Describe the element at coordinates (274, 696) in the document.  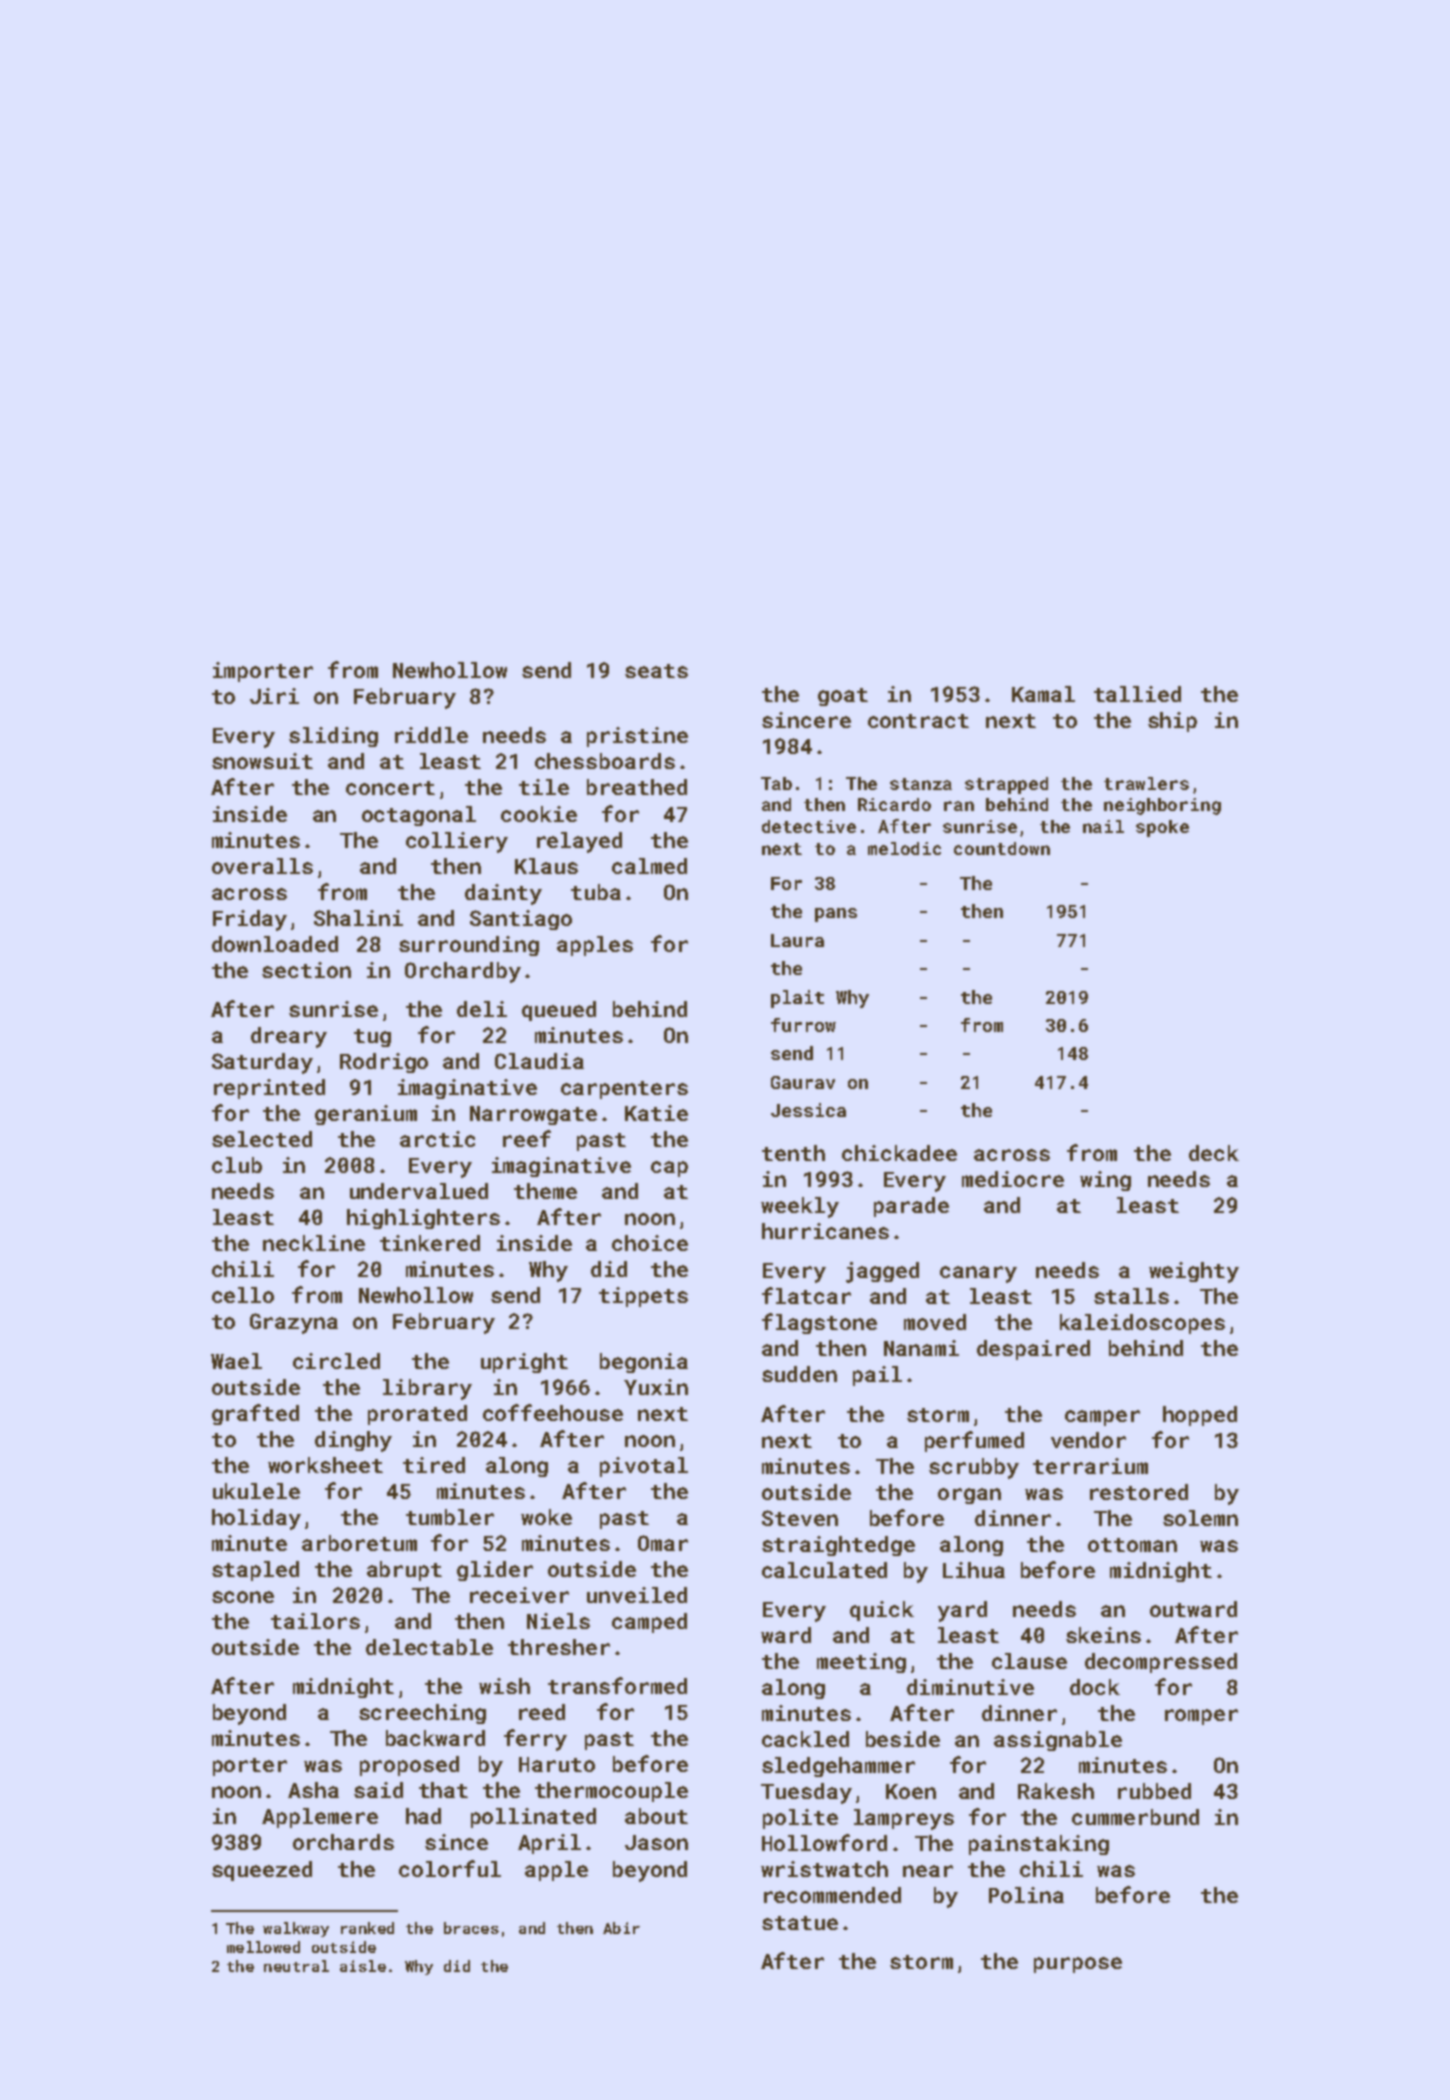
I see `Jiri` at that location.
